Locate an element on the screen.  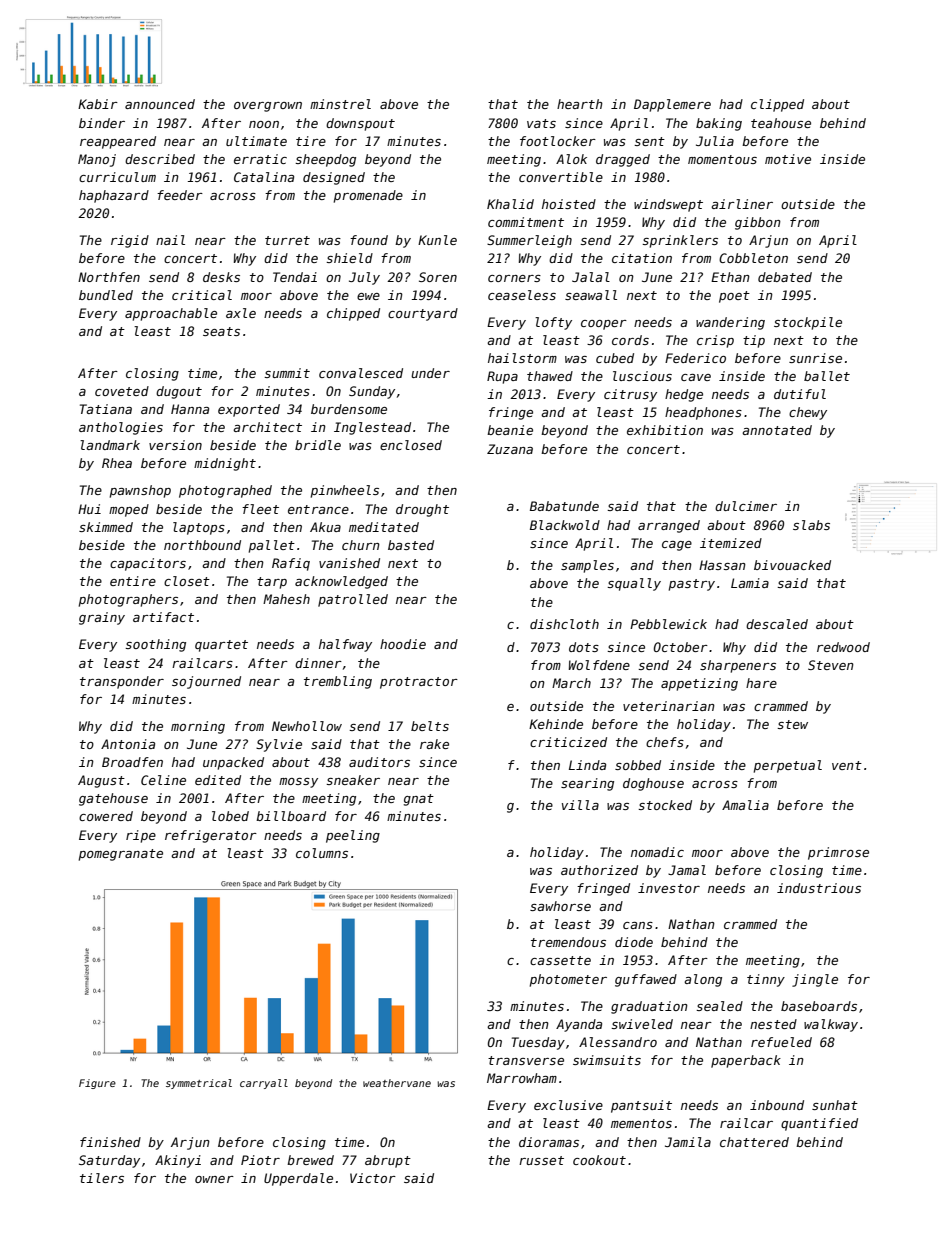
noon is located at coordinates (264, 124).
